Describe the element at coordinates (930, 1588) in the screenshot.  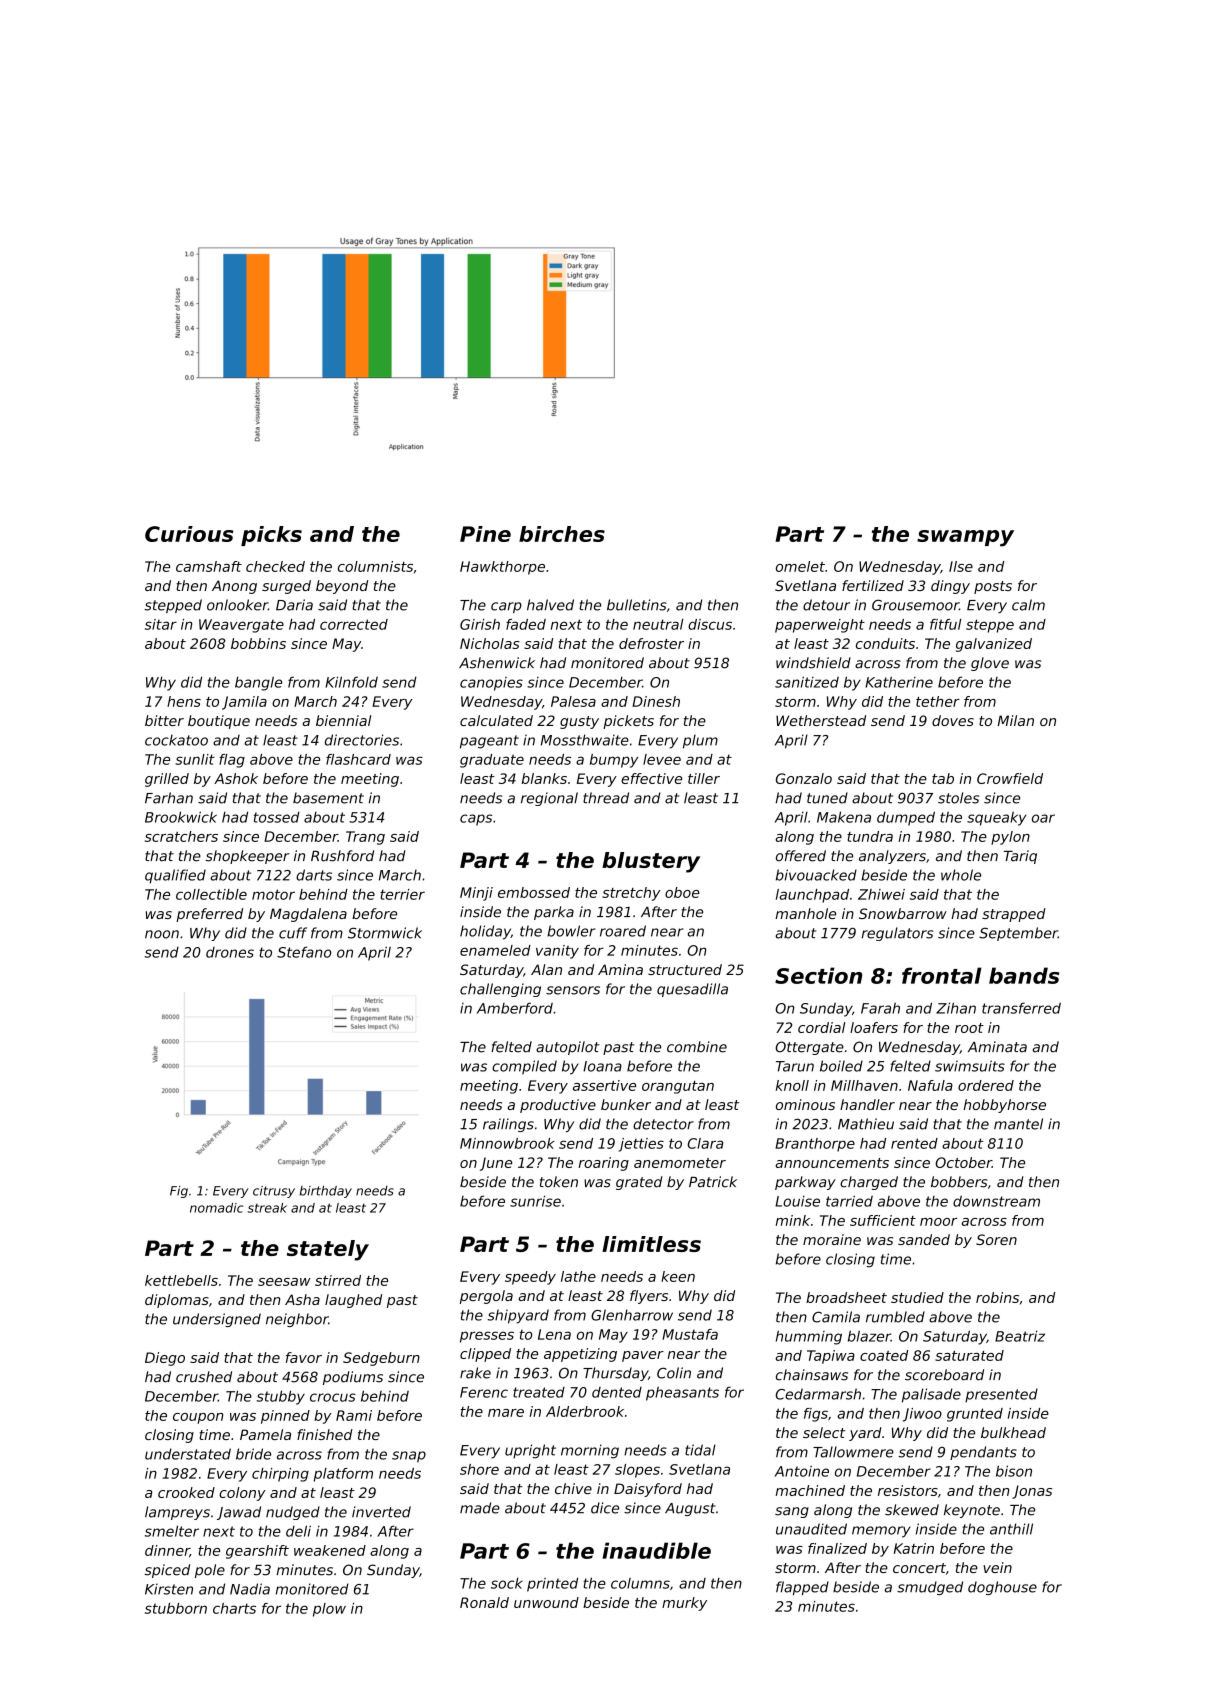
I see `smudged` at that location.
